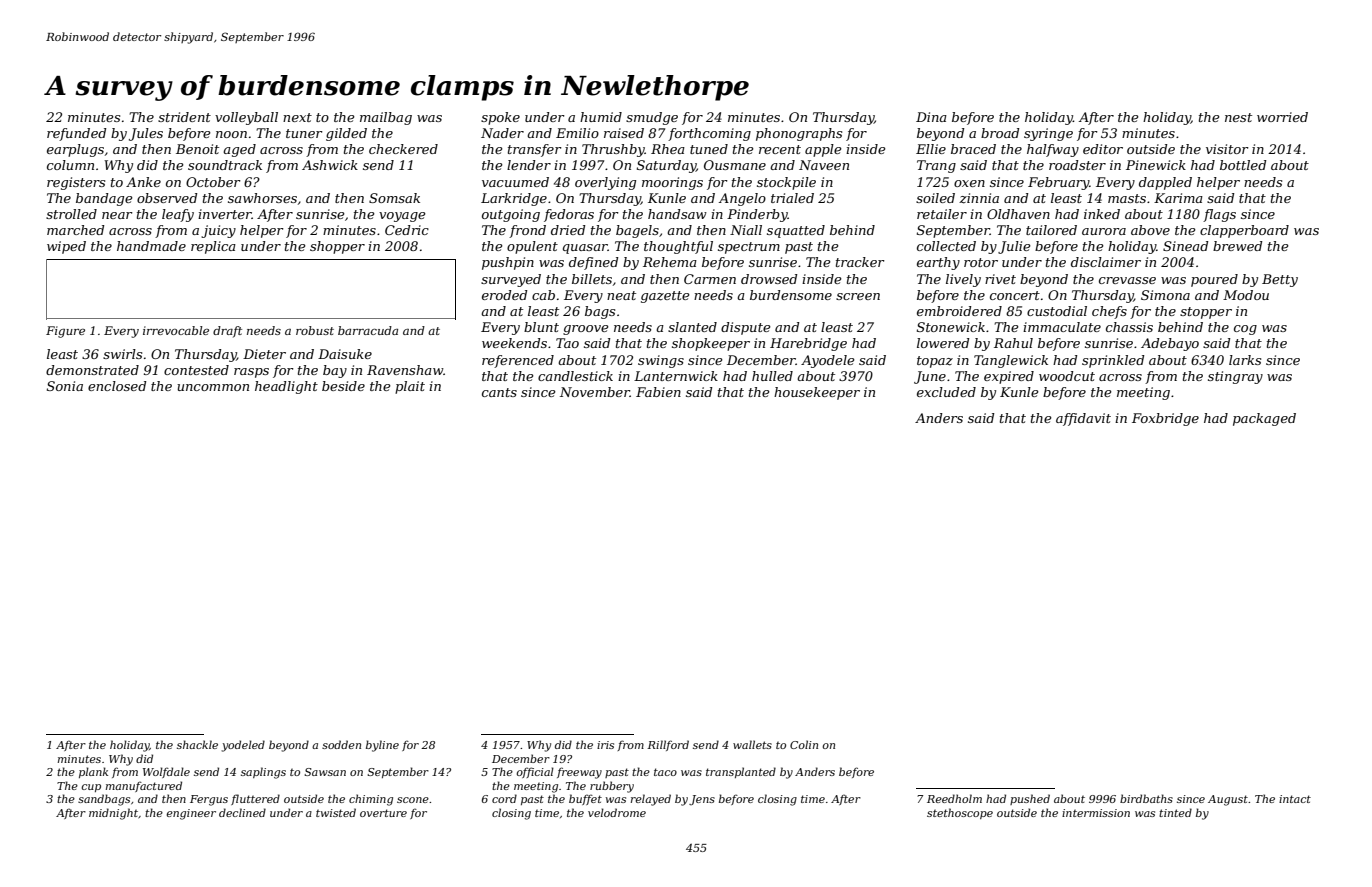 The height and width of the screenshot is (887, 1372). Describe the element at coordinates (799, 134) in the screenshot. I see `phonographs` at that location.
